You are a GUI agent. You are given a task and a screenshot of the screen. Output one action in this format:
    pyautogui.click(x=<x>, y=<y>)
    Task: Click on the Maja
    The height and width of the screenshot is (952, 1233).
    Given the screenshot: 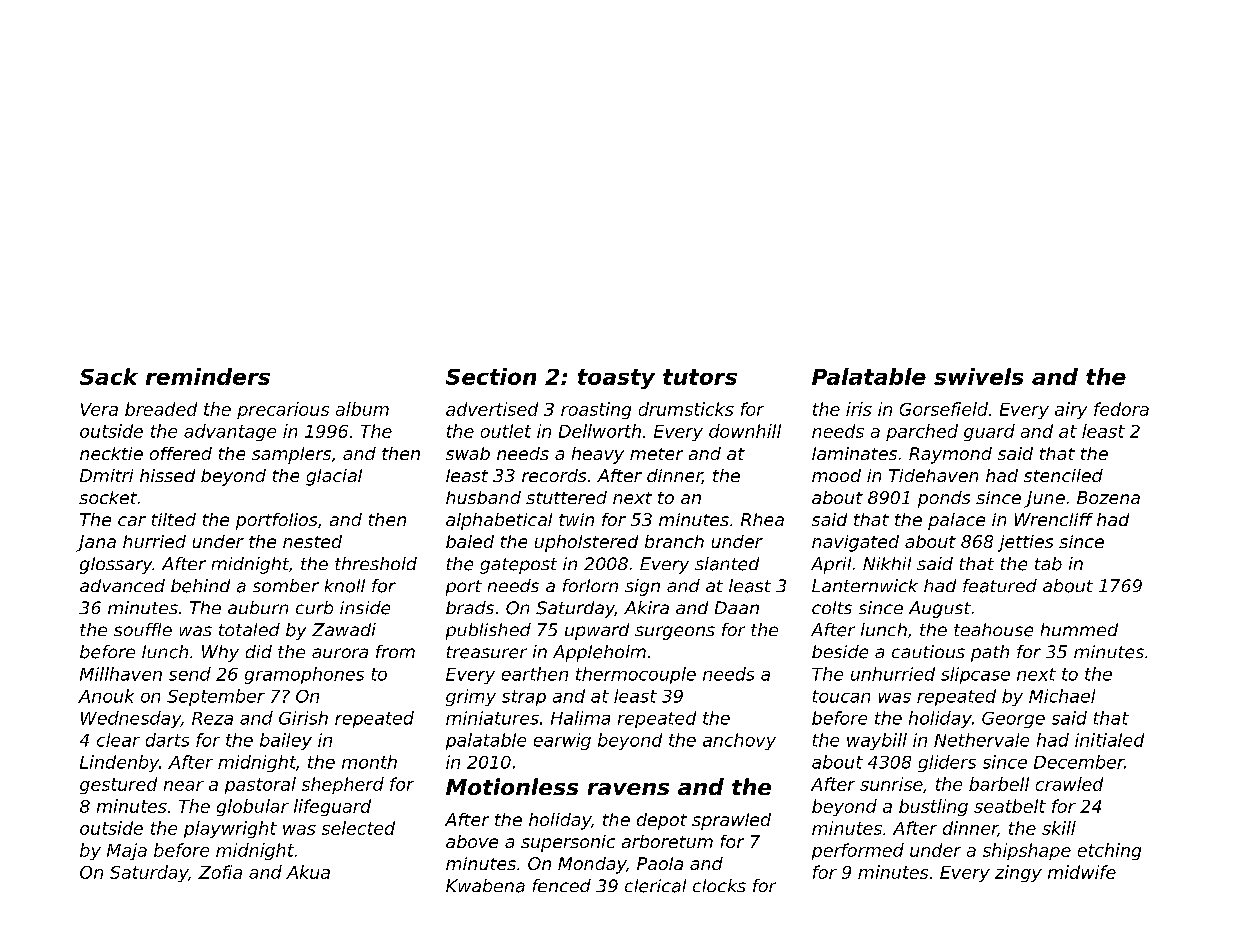 What is the action you would take?
    pyautogui.click(x=127, y=851)
